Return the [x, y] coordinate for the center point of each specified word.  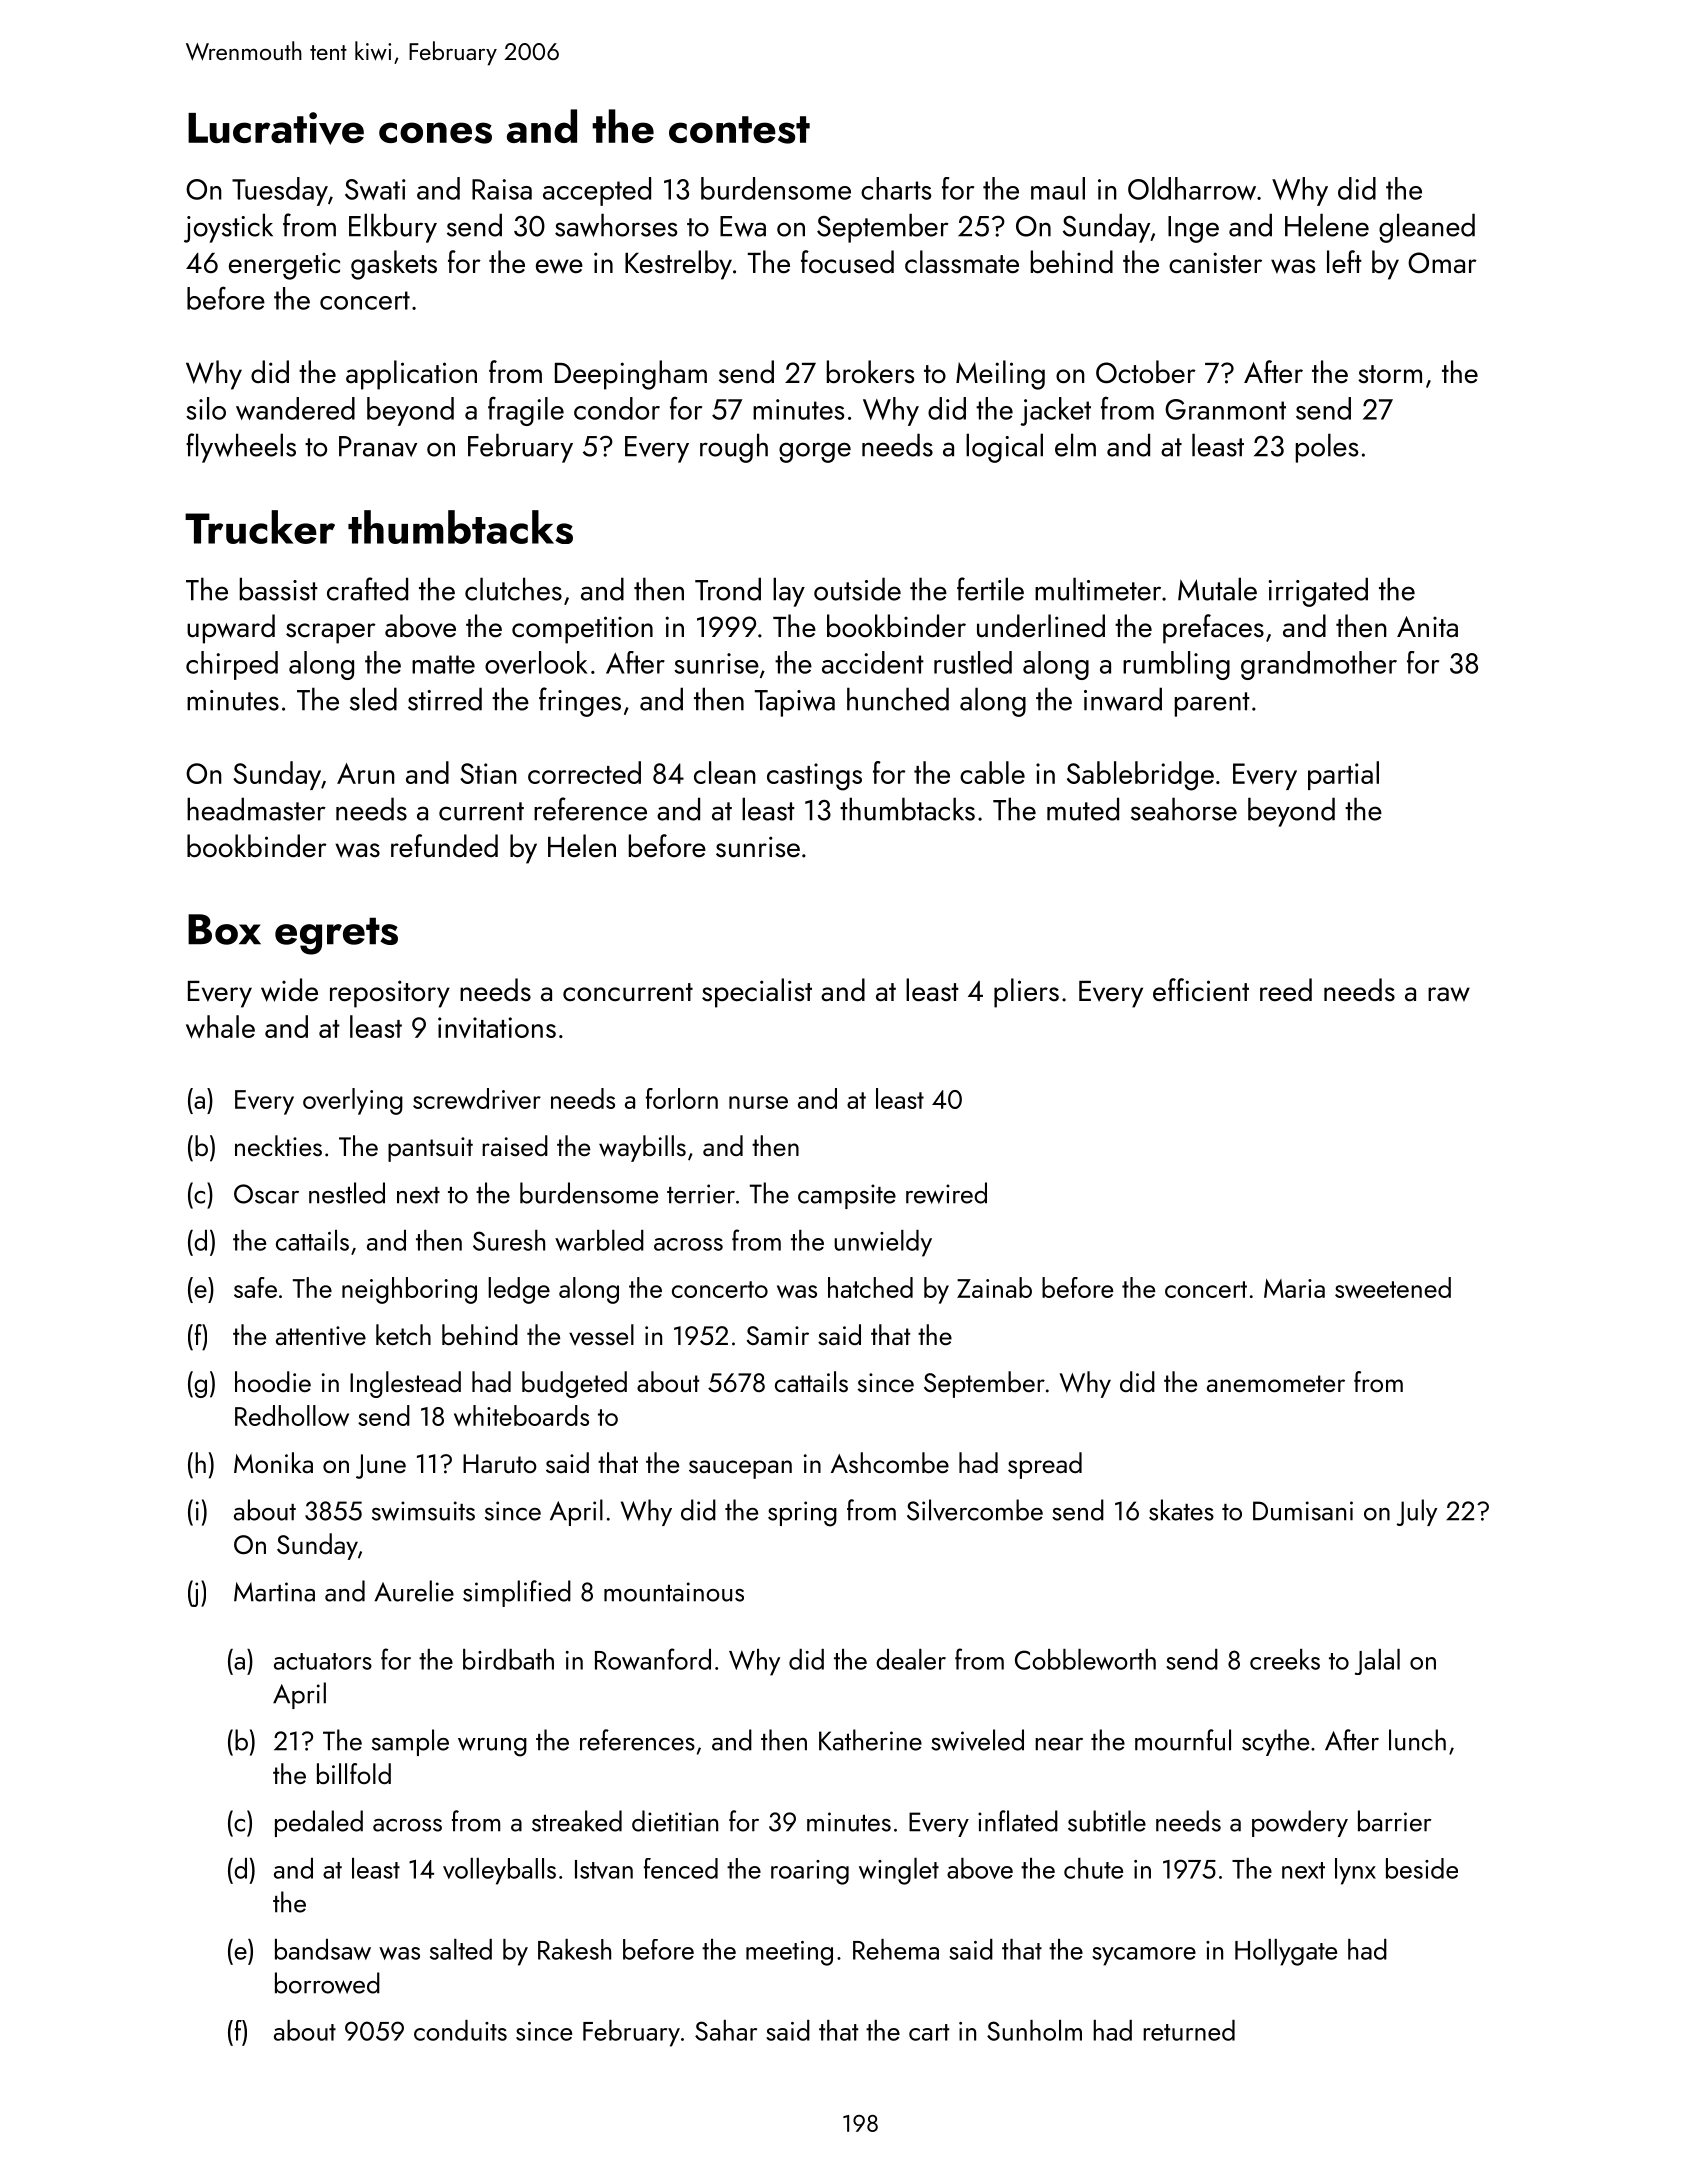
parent [1212, 704]
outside [857, 589]
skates [1181, 1510]
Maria [1294, 1288]
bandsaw [323, 1949]
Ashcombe [890, 1462]
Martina [274, 1592]
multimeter [1098, 589]
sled [373, 699]
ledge [519, 1290]
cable [992, 772]
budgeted [574, 1384]
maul [1058, 188]
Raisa [502, 189]
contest [739, 130]
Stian [488, 773]
